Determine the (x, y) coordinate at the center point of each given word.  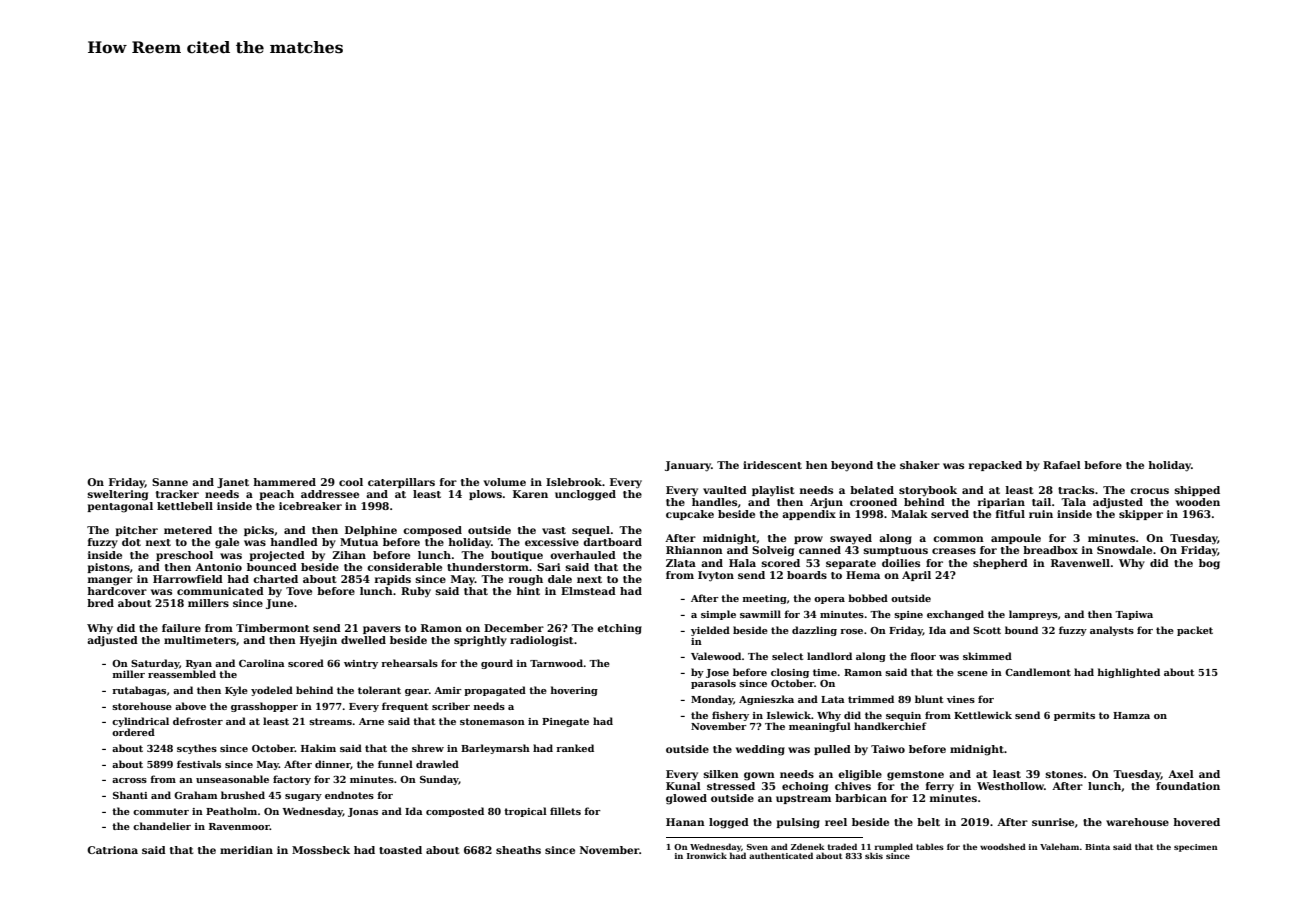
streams (330, 721)
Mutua (359, 542)
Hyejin (318, 641)
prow (808, 540)
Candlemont (1038, 672)
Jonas (363, 812)
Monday (712, 700)
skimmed (987, 656)
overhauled (583, 555)
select (788, 656)
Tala (1073, 502)
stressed (731, 786)
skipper (1141, 515)
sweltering (118, 495)
